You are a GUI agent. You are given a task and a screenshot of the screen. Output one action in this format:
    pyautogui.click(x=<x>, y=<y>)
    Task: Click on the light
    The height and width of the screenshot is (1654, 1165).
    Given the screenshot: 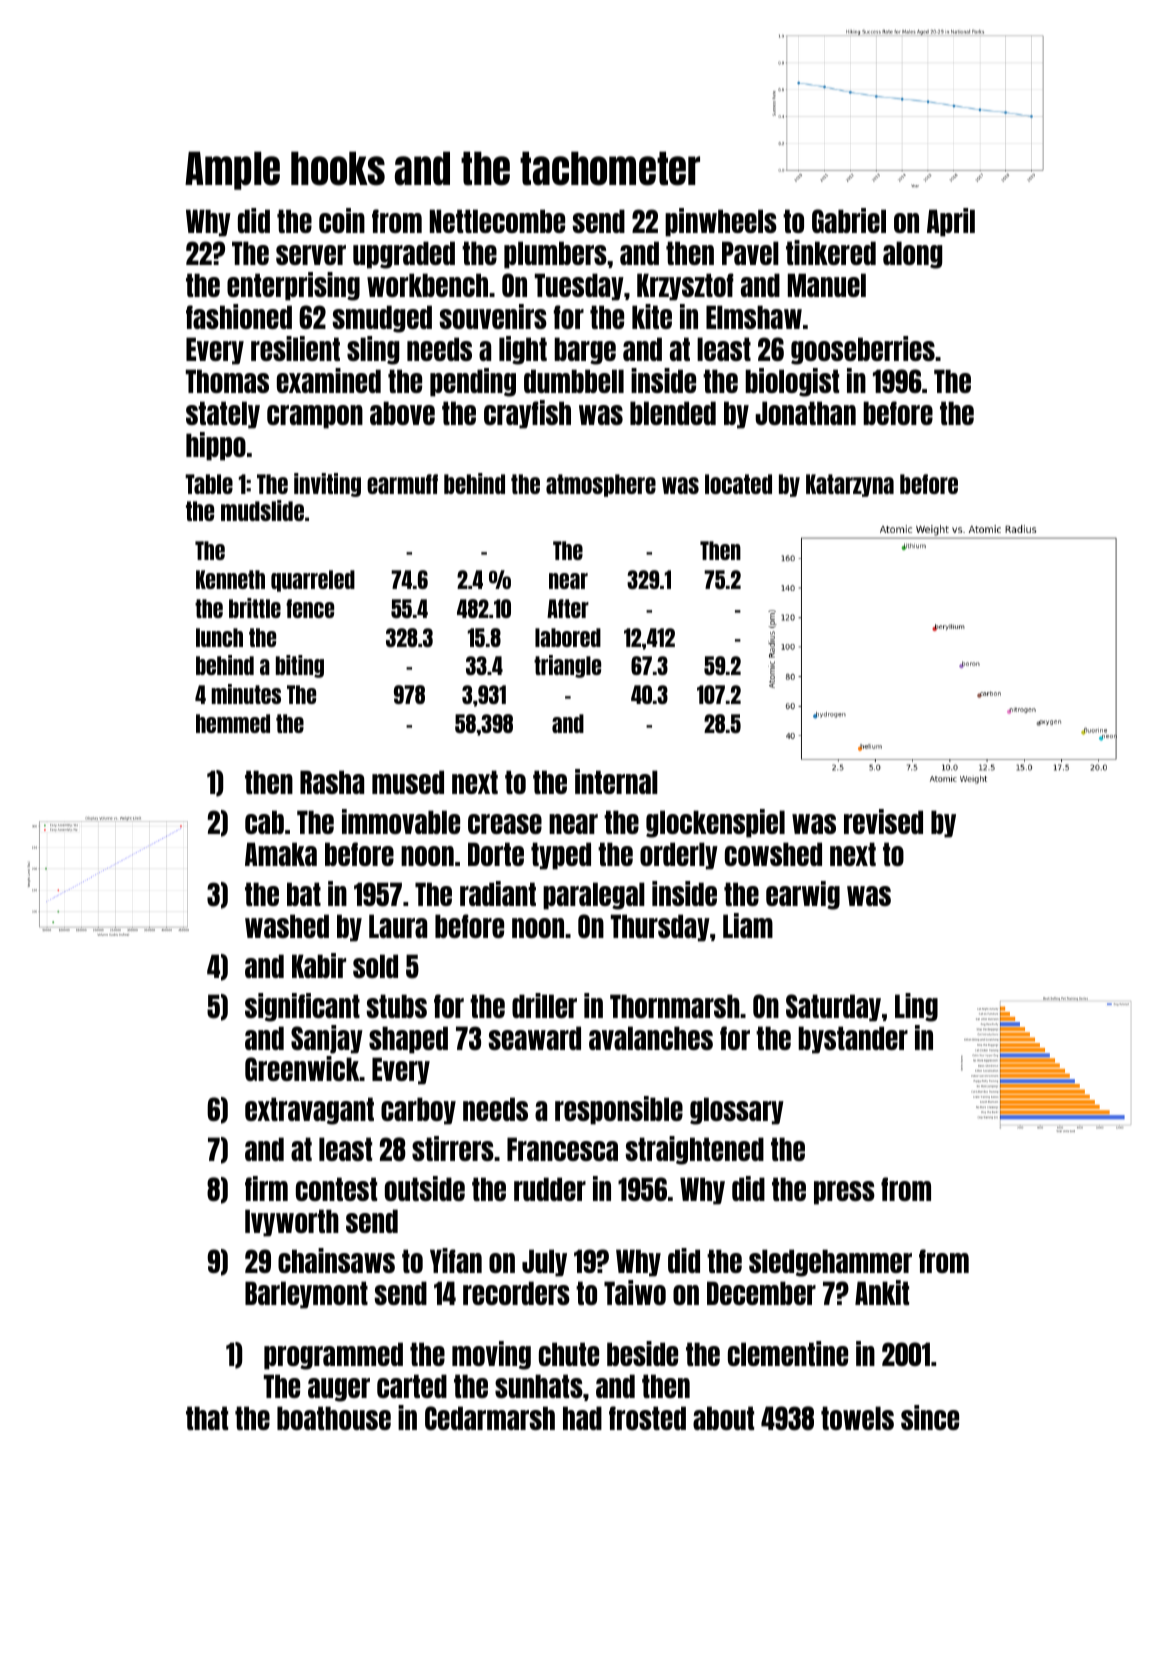 What is the action you would take?
    pyautogui.click(x=523, y=350)
